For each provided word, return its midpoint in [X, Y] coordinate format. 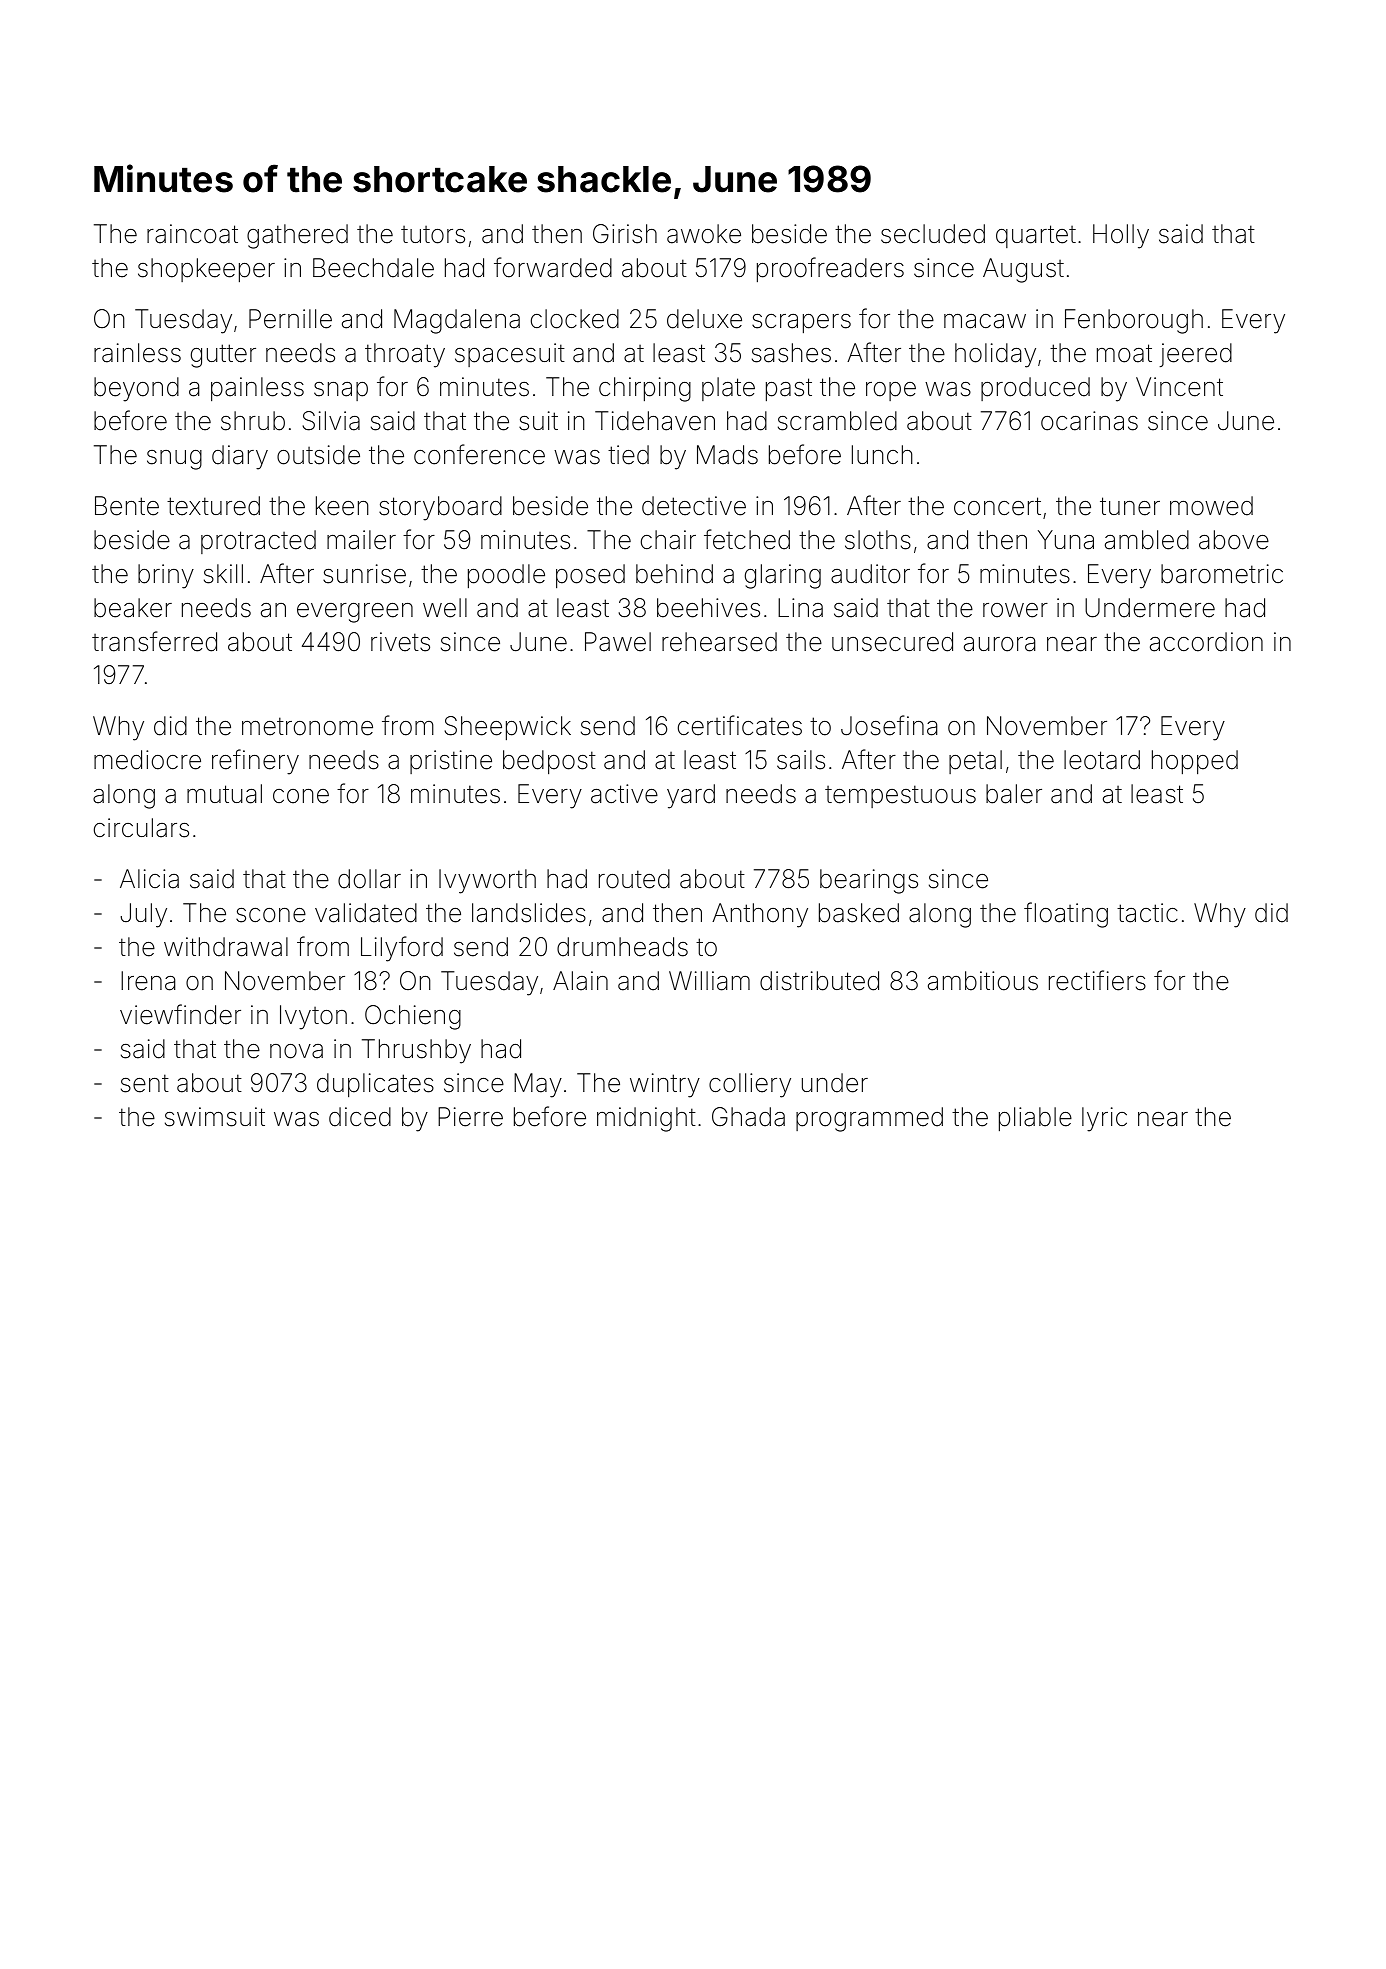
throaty [405, 355]
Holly [1121, 236]
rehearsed [719, 642]
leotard [1102, 760]
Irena [148, 981]
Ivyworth [487, 881]
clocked [575, 319]
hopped [1195, 762]
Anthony [760, 915]
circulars [141, 828]
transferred [154, 641]
